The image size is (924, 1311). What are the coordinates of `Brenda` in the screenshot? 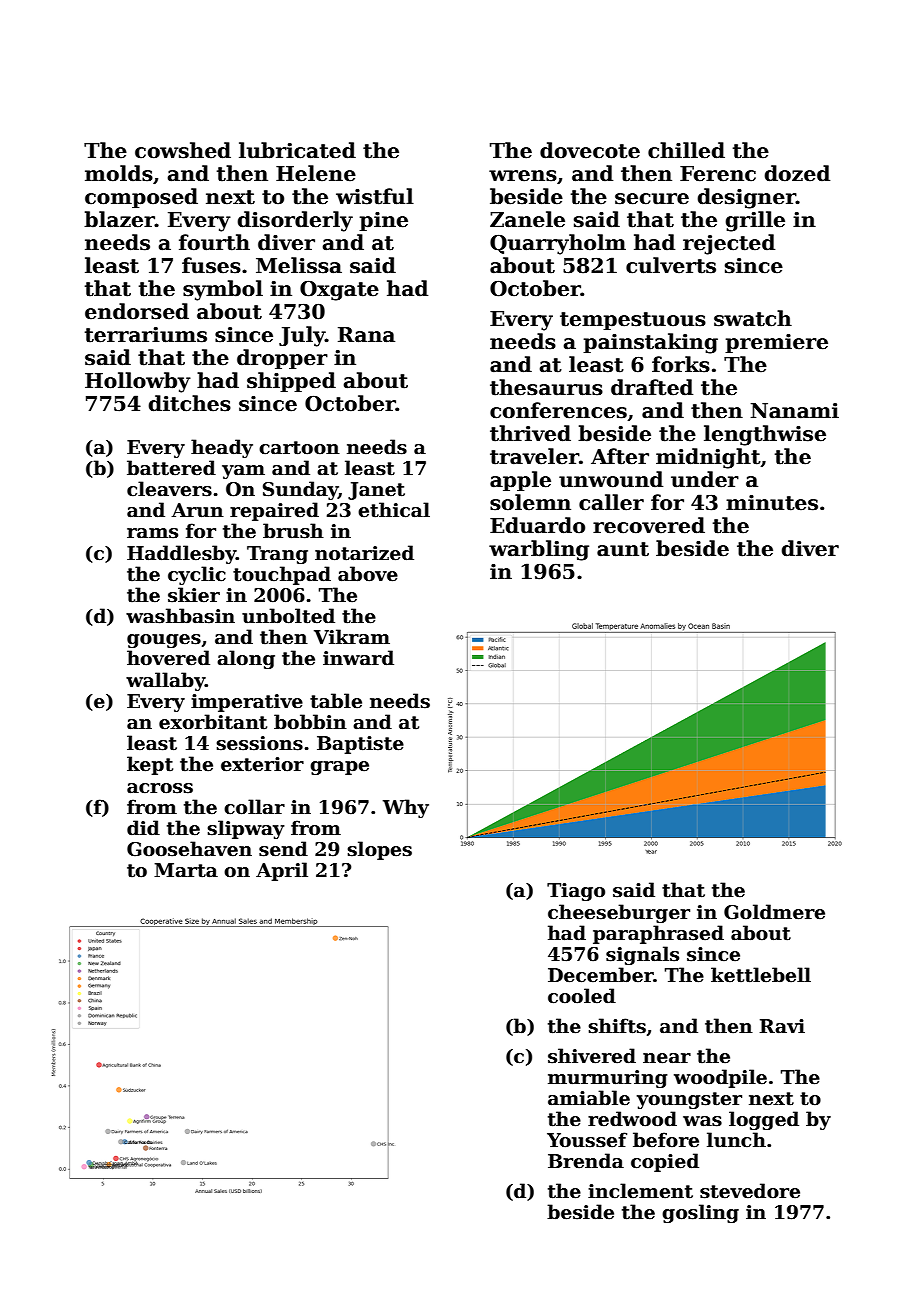 It's located at (586, 1161).
